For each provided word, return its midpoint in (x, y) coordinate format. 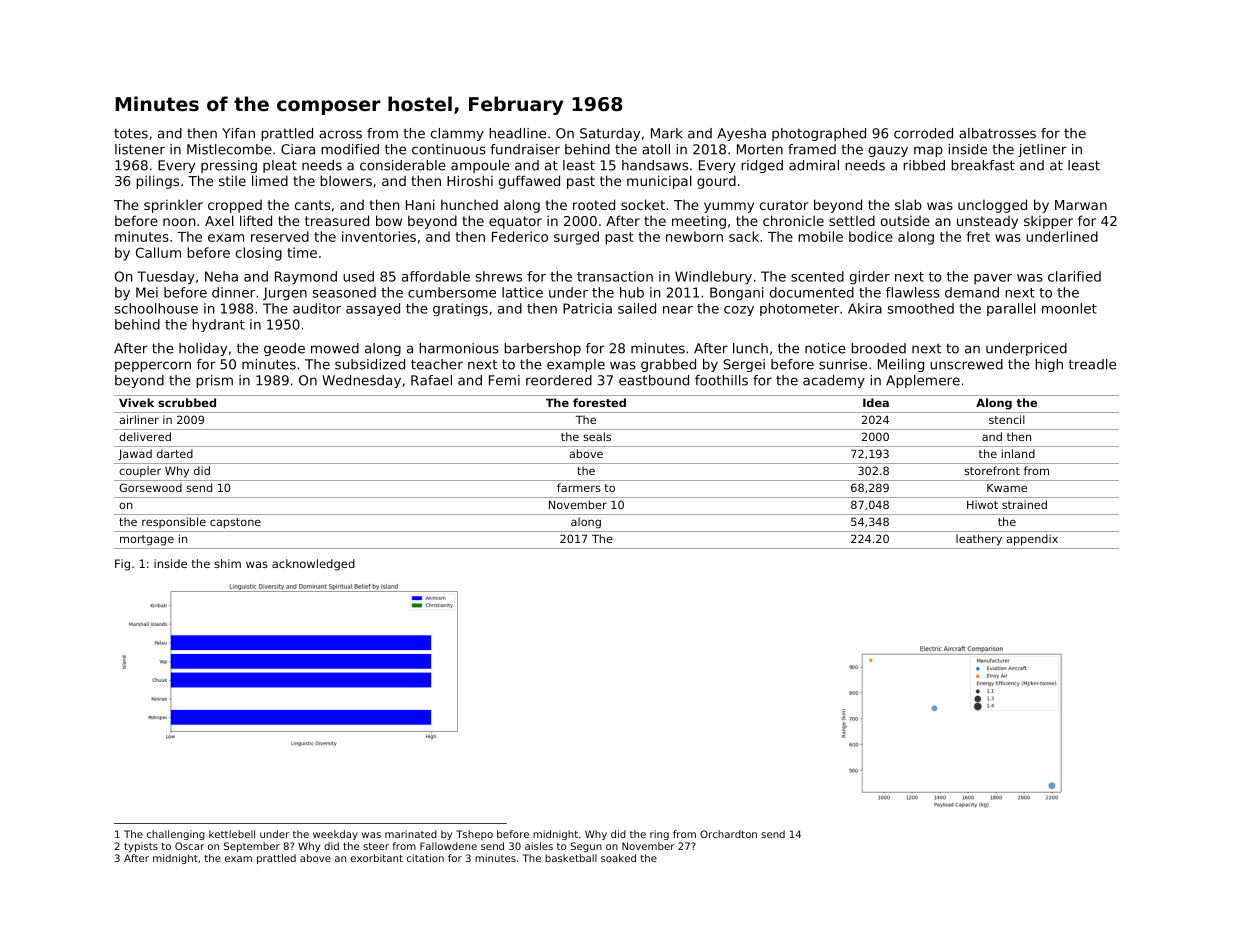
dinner (233, 292)
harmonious (459, 348)
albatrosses (997, 133)
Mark (666, 133)
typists (141, 847)
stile (232, 180)
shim (227, 563)
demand (972, 292)
